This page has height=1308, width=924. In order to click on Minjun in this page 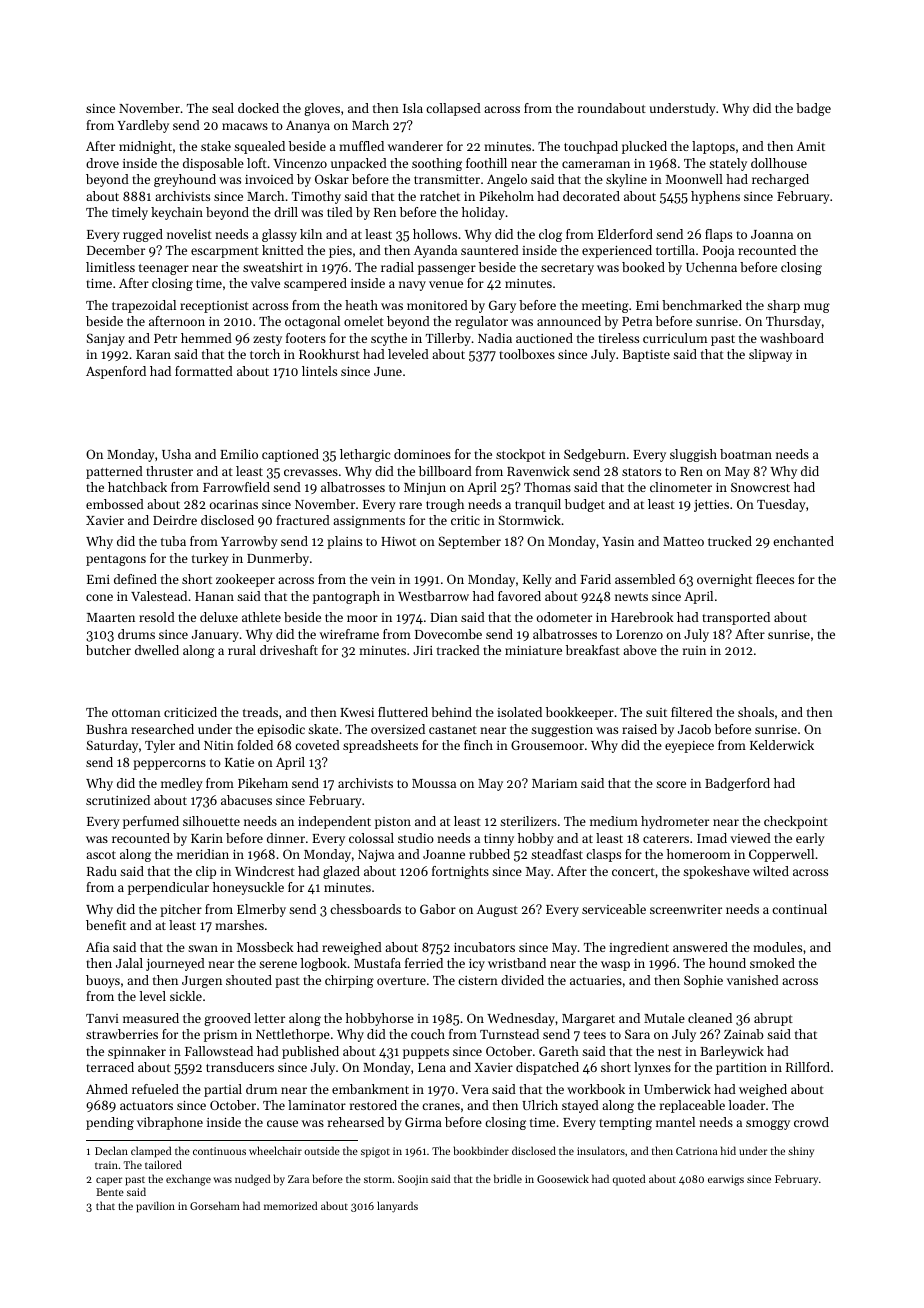, I will do `click(425, 489)`.
